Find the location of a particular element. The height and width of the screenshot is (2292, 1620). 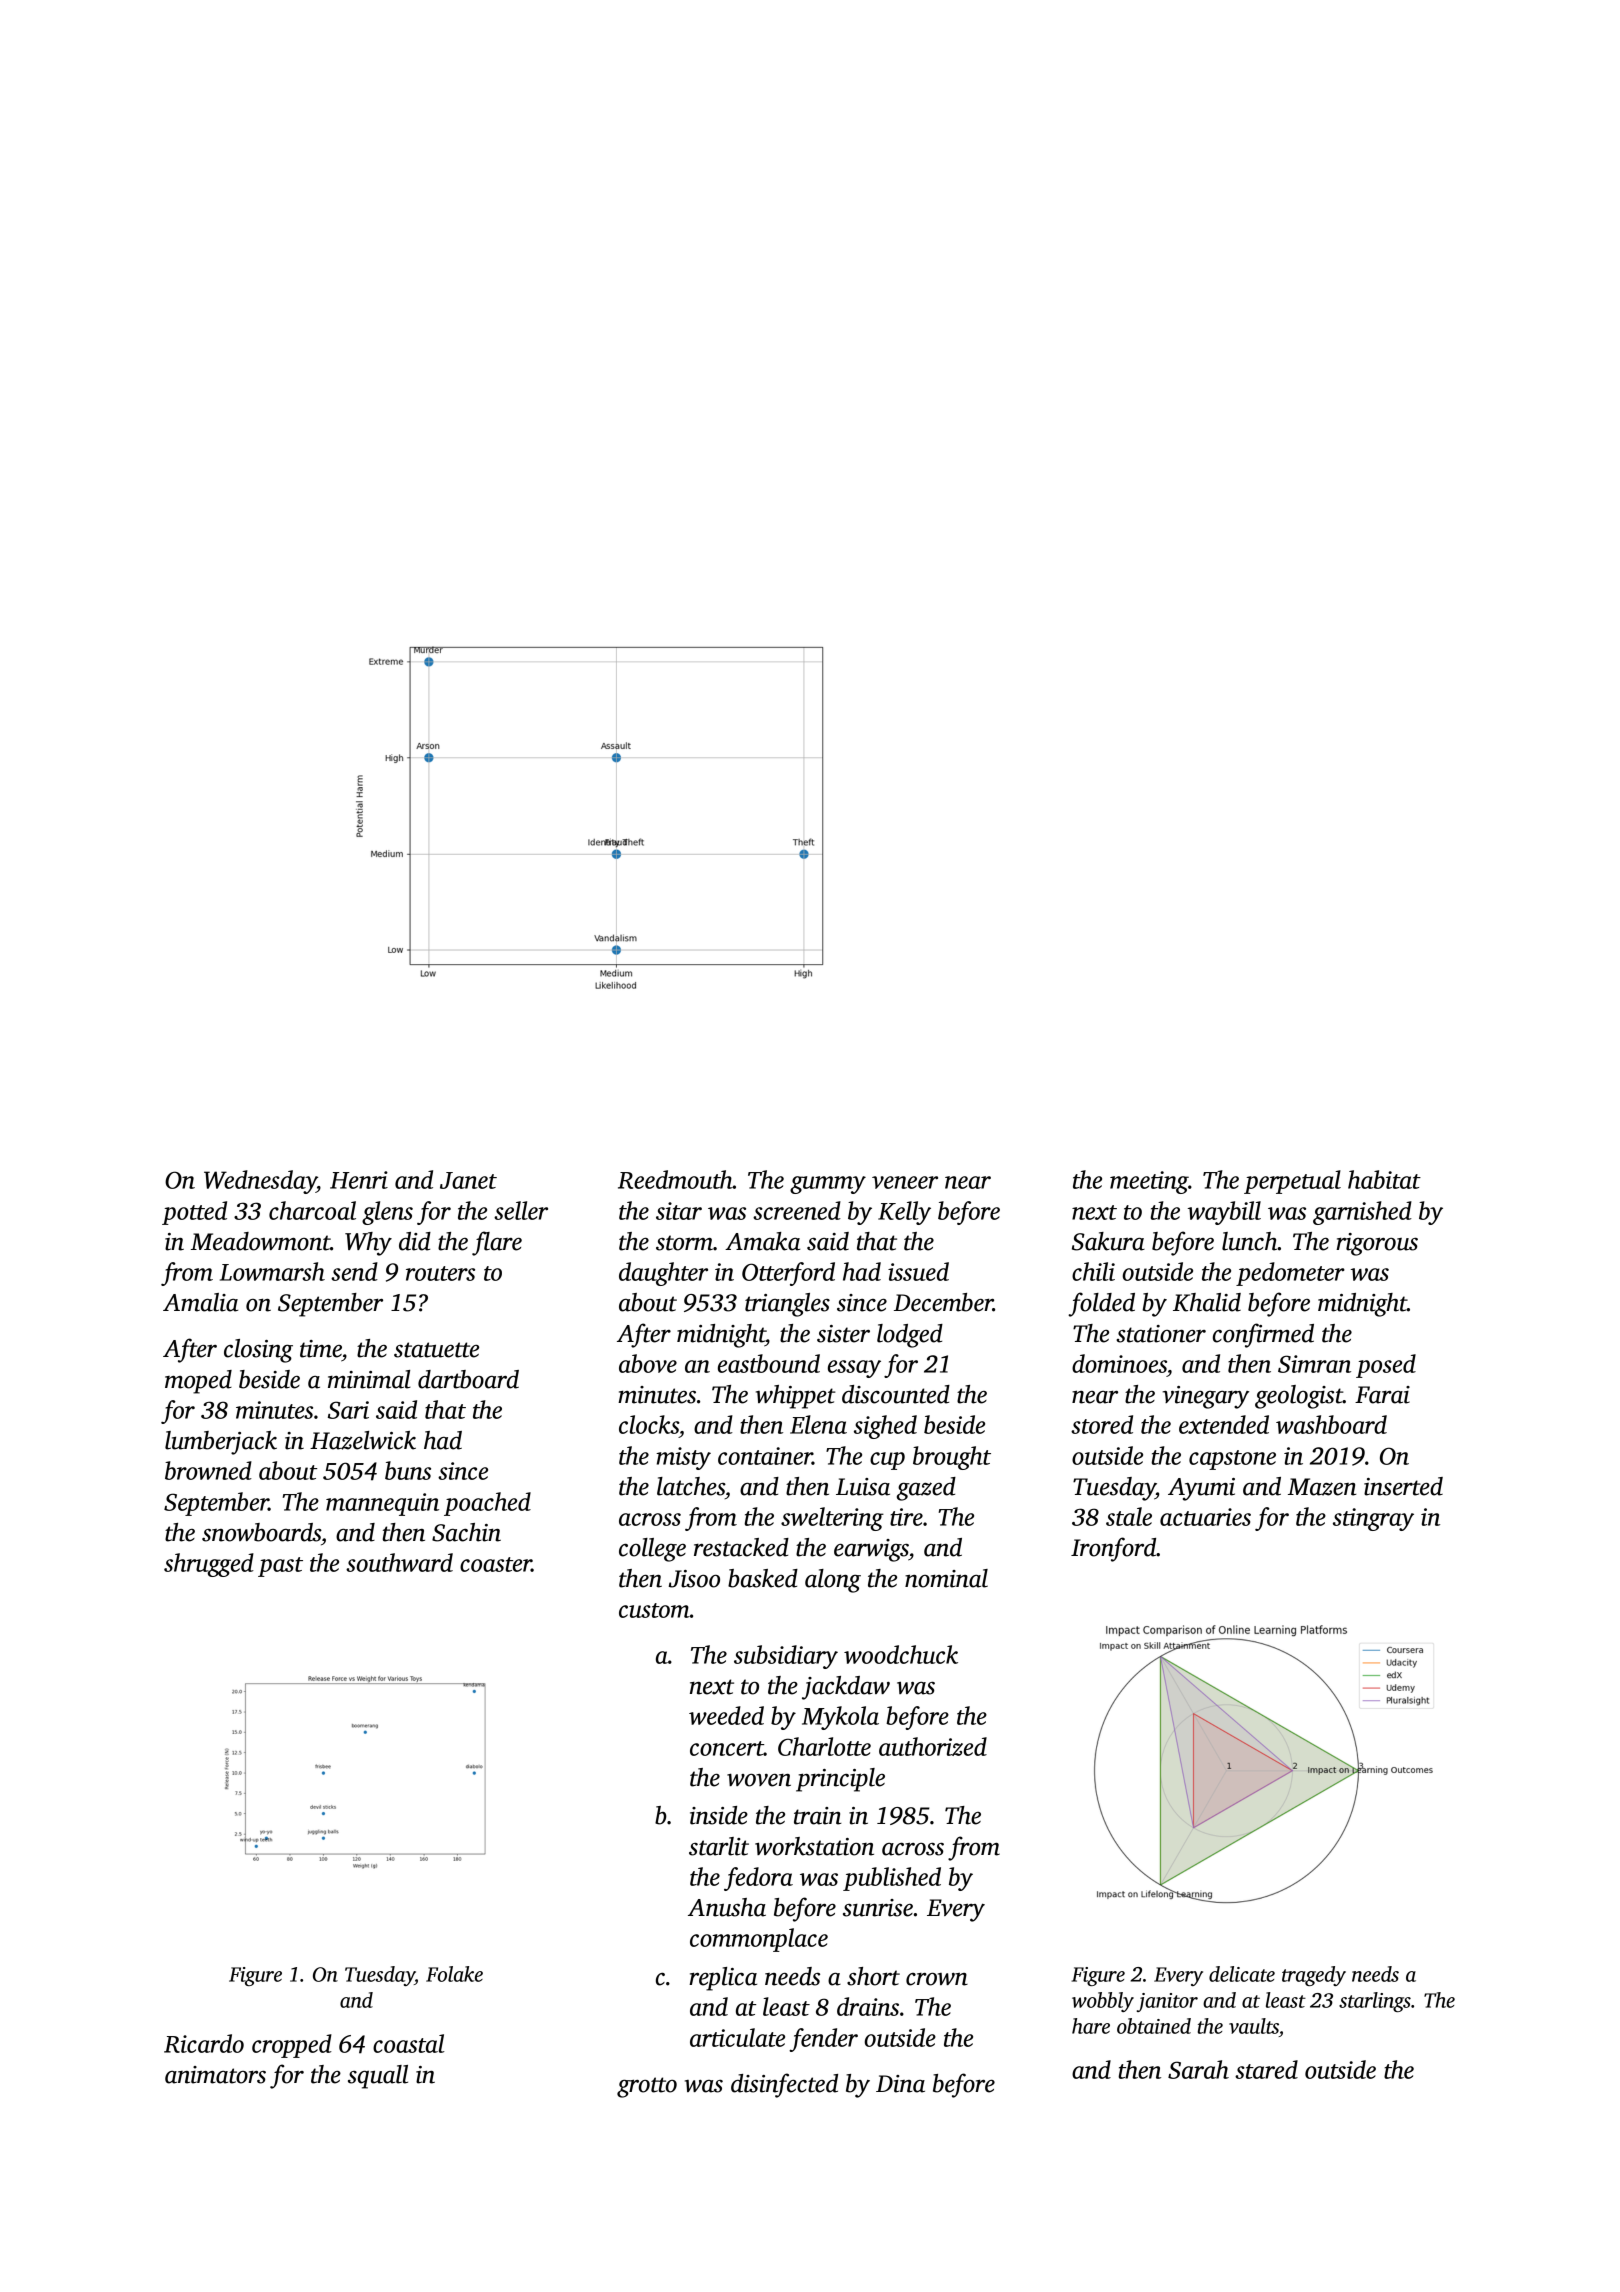

storm is located at coordinates (684, 1243).
